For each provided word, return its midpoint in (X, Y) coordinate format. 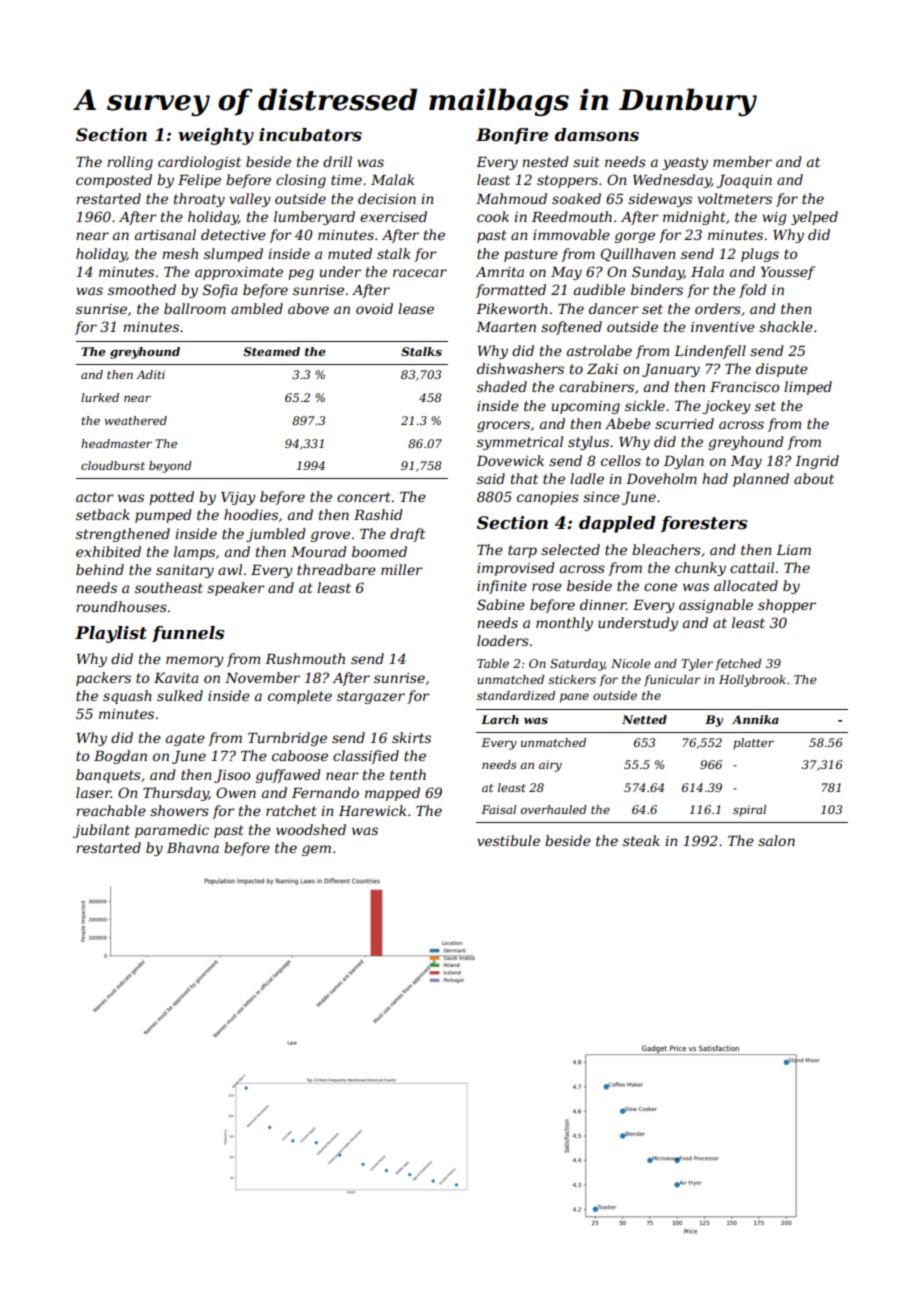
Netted (644, 719)
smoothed (142, 289)
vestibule (508, 840)
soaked (576, 198)
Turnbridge (287, 739)
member (742, 161)
